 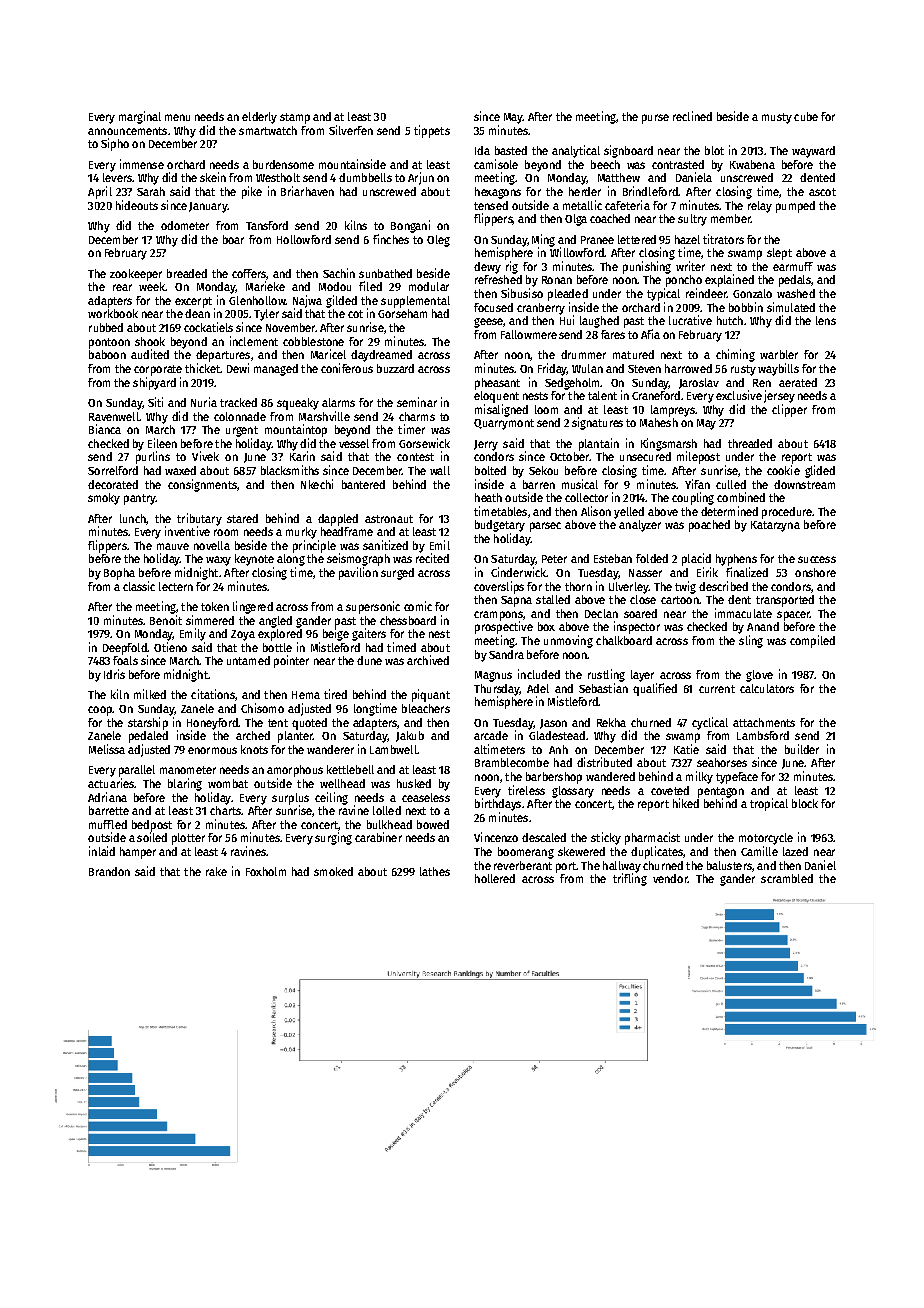 I want to click on tippets, so click(x=432, y=131).
